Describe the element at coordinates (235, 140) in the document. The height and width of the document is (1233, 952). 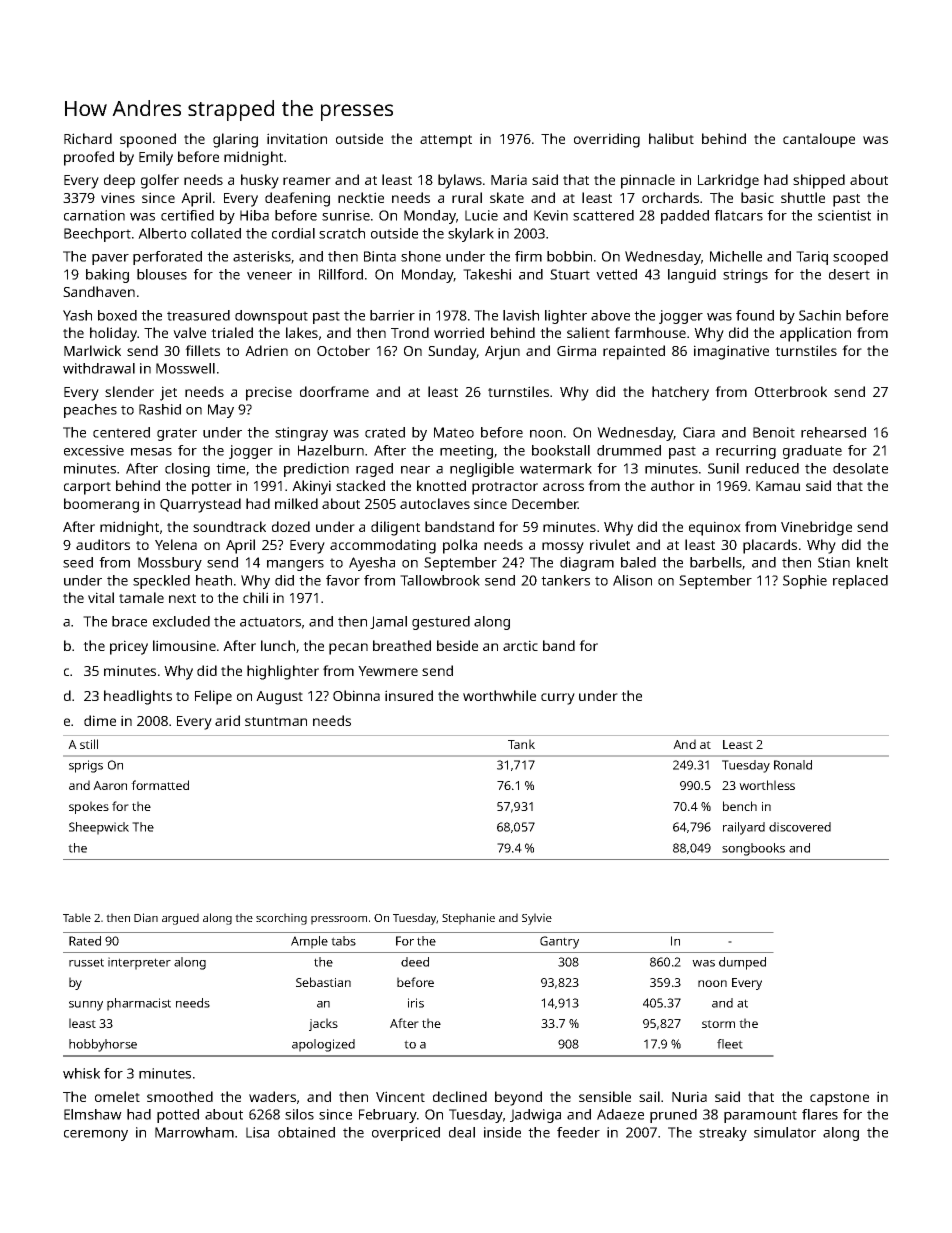
I see `glaring` at that location.
